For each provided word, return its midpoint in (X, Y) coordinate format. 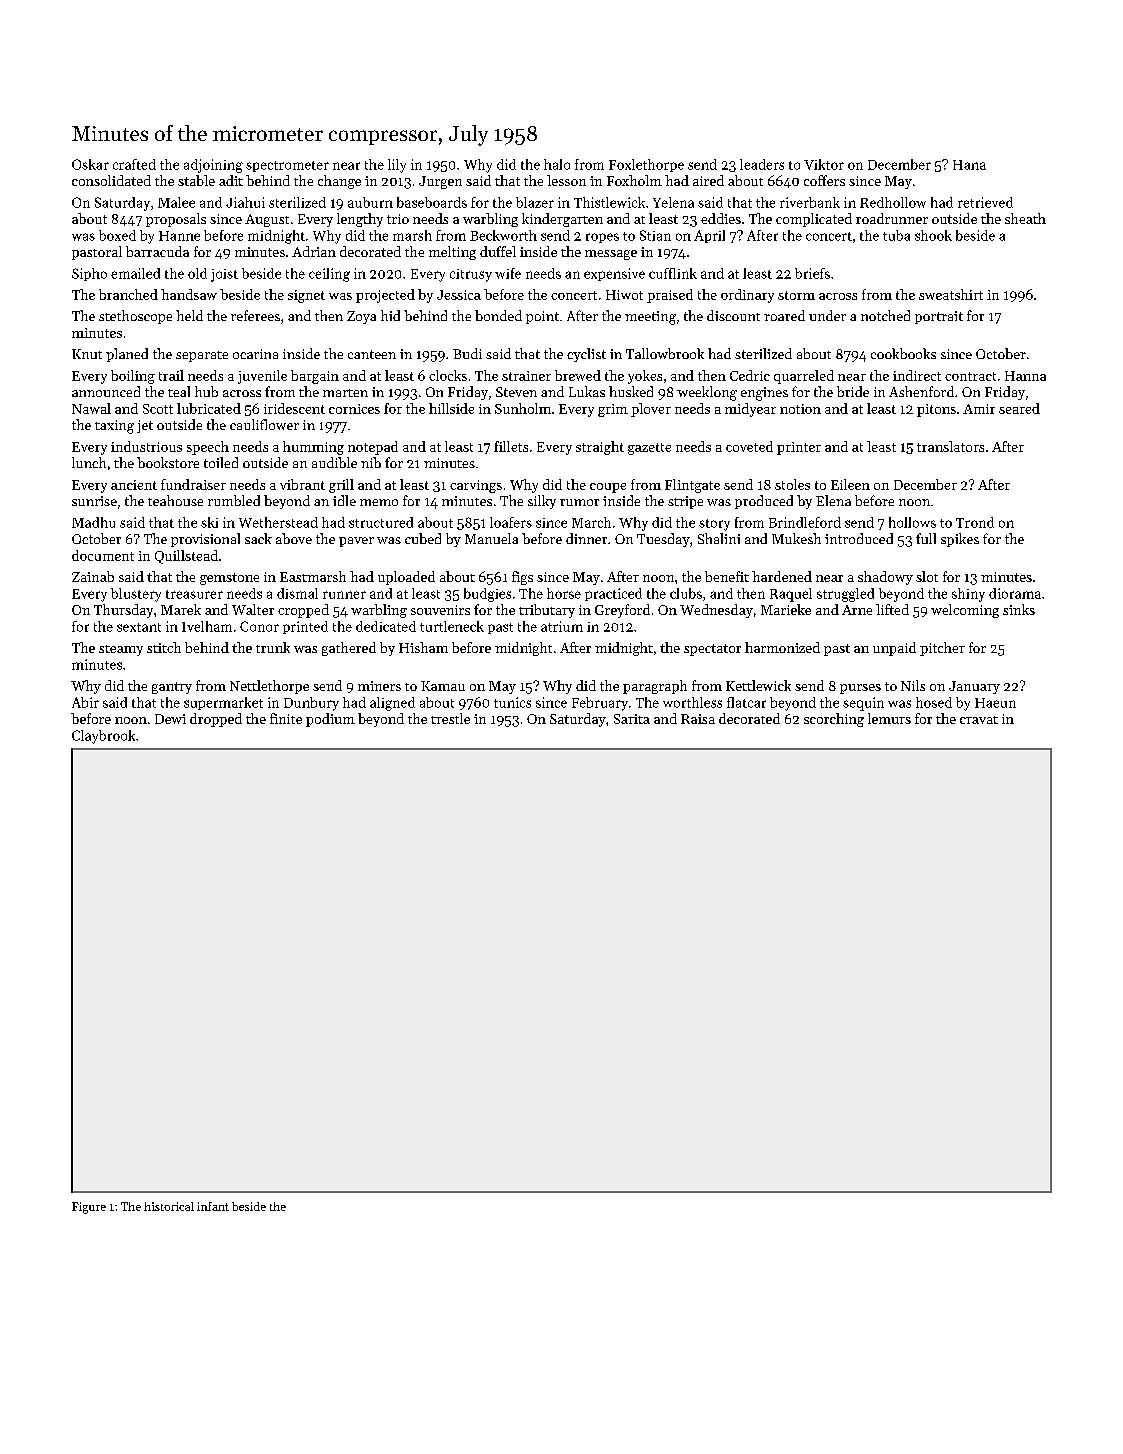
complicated (814, 220)
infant (213, 1206)
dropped (216, 720)
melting (452, 253)
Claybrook (103, 737)
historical (169, 1206)
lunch (89, 462)
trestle (450, 718)
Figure (89, 1208)
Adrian (314, 251)
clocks (448, 375)
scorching (834, 720)
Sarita (632, 719)
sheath (1025, 218)
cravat (979, 720)
